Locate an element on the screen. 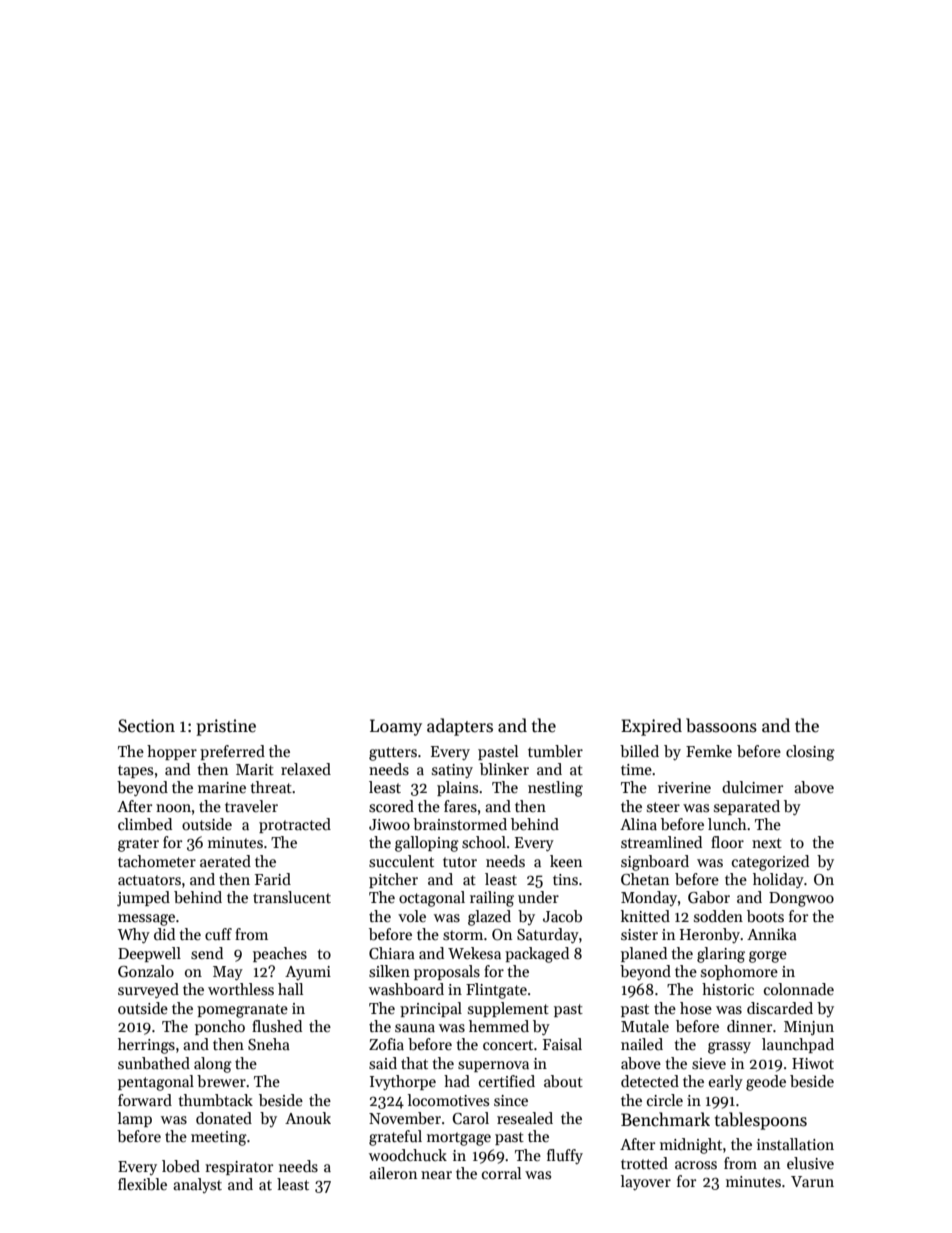  dinner is located at coordinates (749, 1026).
